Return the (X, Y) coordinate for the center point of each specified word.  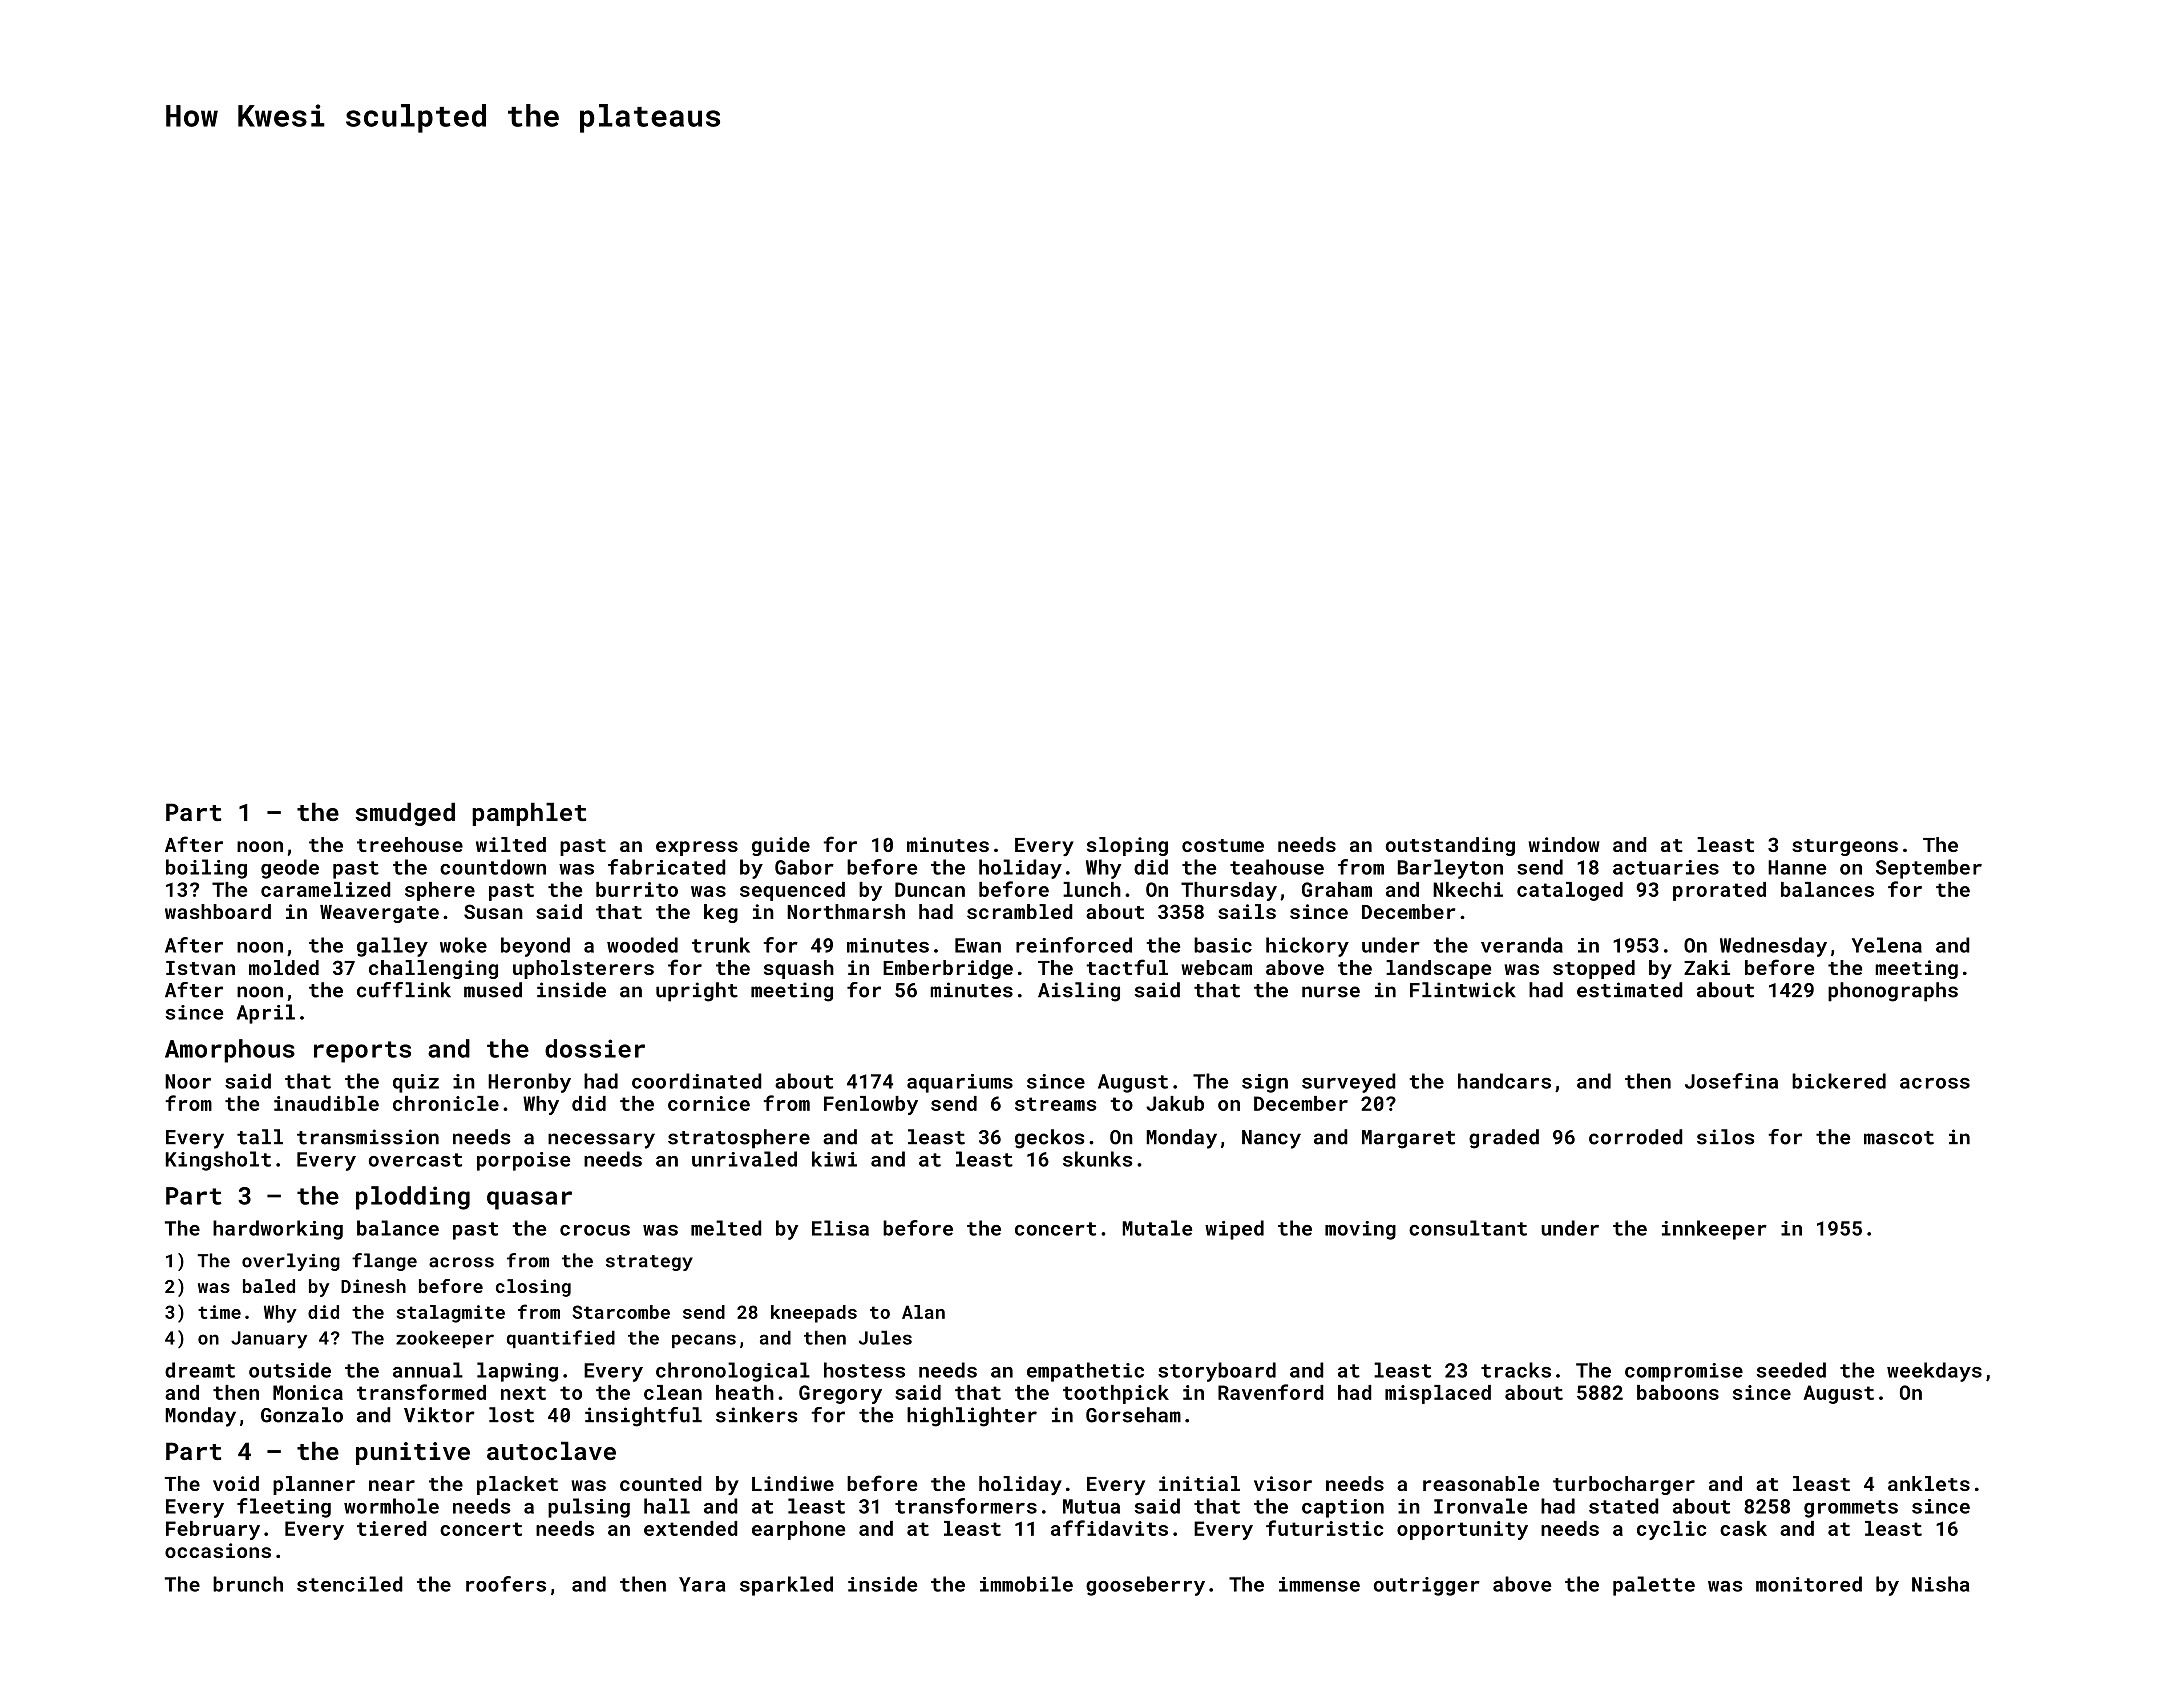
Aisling (1079, 992)
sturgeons (1845, 847)
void (236, 1483)
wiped (1234, 1230)
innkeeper (1714, 1230)
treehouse (410, 844)
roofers (506, 1584)
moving (1360, 1230)
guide (781, 846)
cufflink (404, 990)
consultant (1468, 1228)
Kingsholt (218, 1161)
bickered (1839, 1081)
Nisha (1940, 1584)
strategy (649, 1263)
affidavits (1109, 1528)
